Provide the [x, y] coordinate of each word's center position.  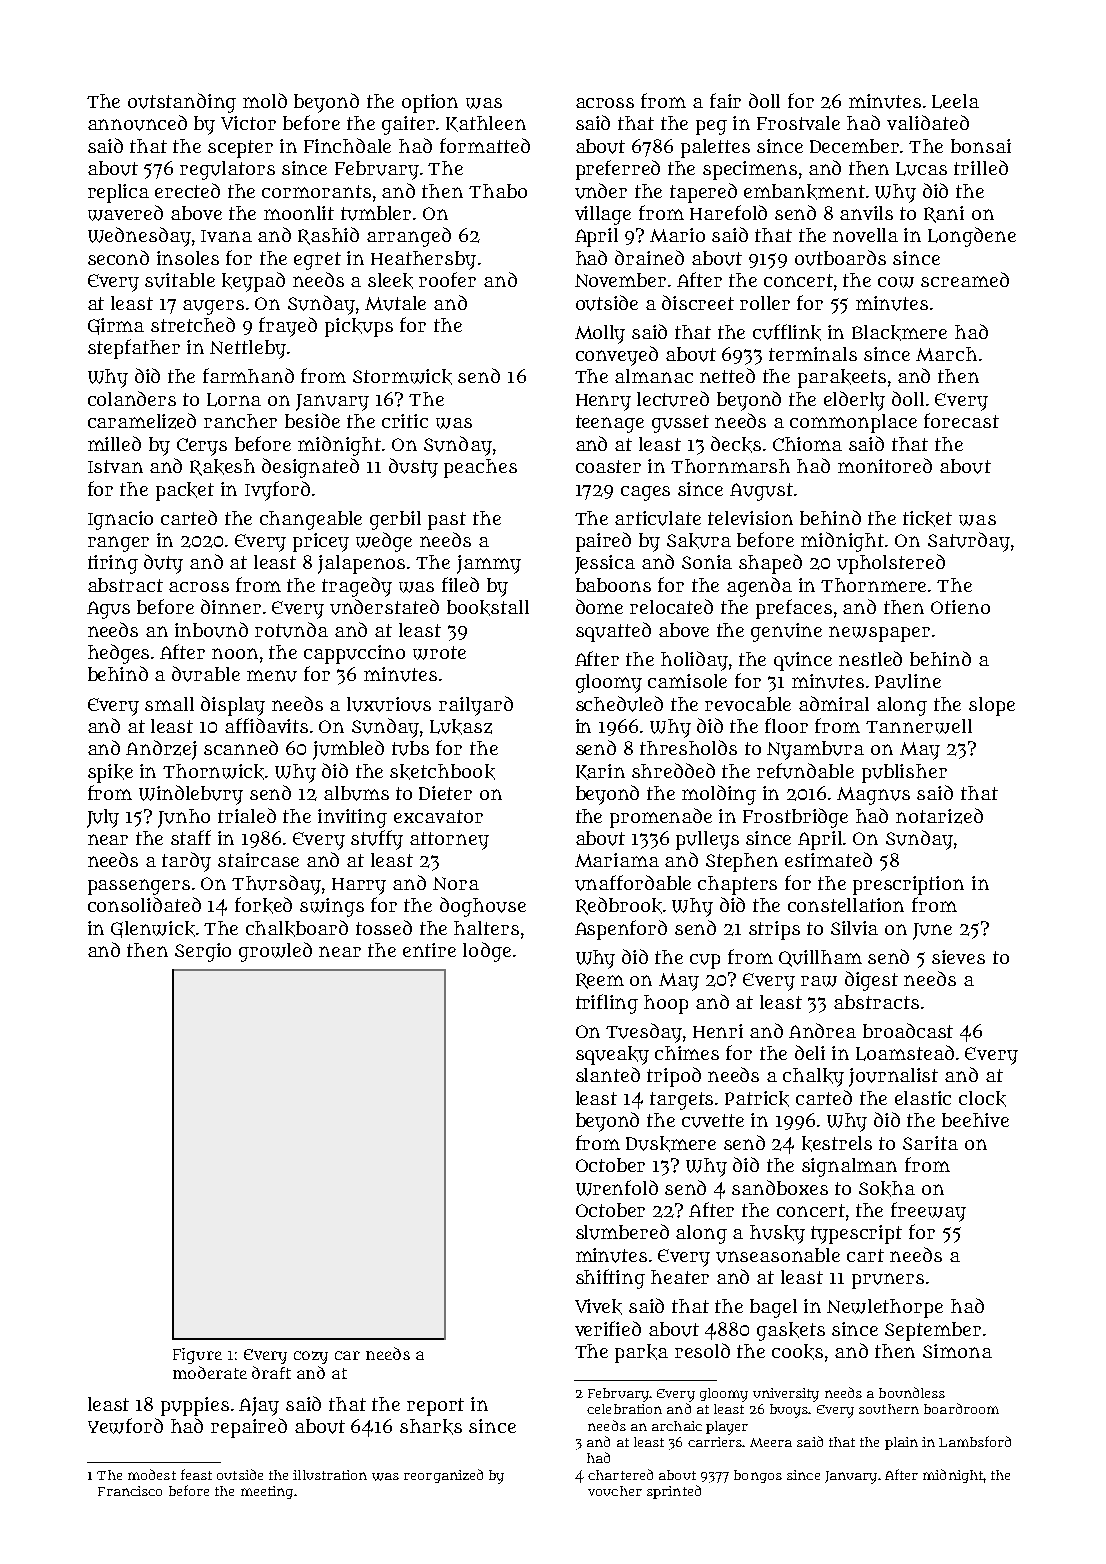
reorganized [443, 1476]
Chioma [807, 444]
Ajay [259, 1406]
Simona [957, 1351]
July [103, 818]
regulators [227, 170]
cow [896, 282]
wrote [439, 653]
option [430, 103]
